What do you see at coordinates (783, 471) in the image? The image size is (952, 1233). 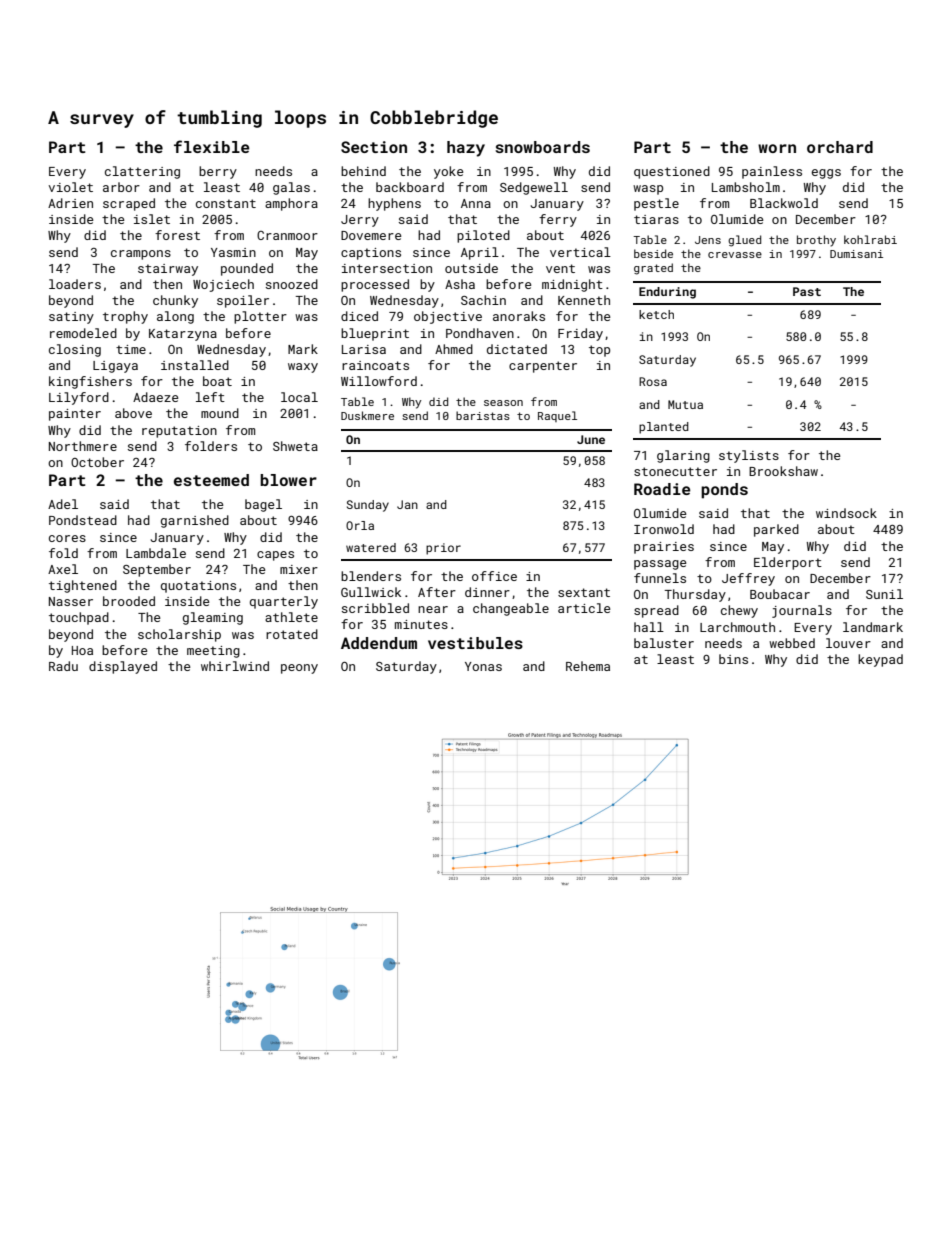 I see `Brookshaw` at bounding box center [783, 471].
